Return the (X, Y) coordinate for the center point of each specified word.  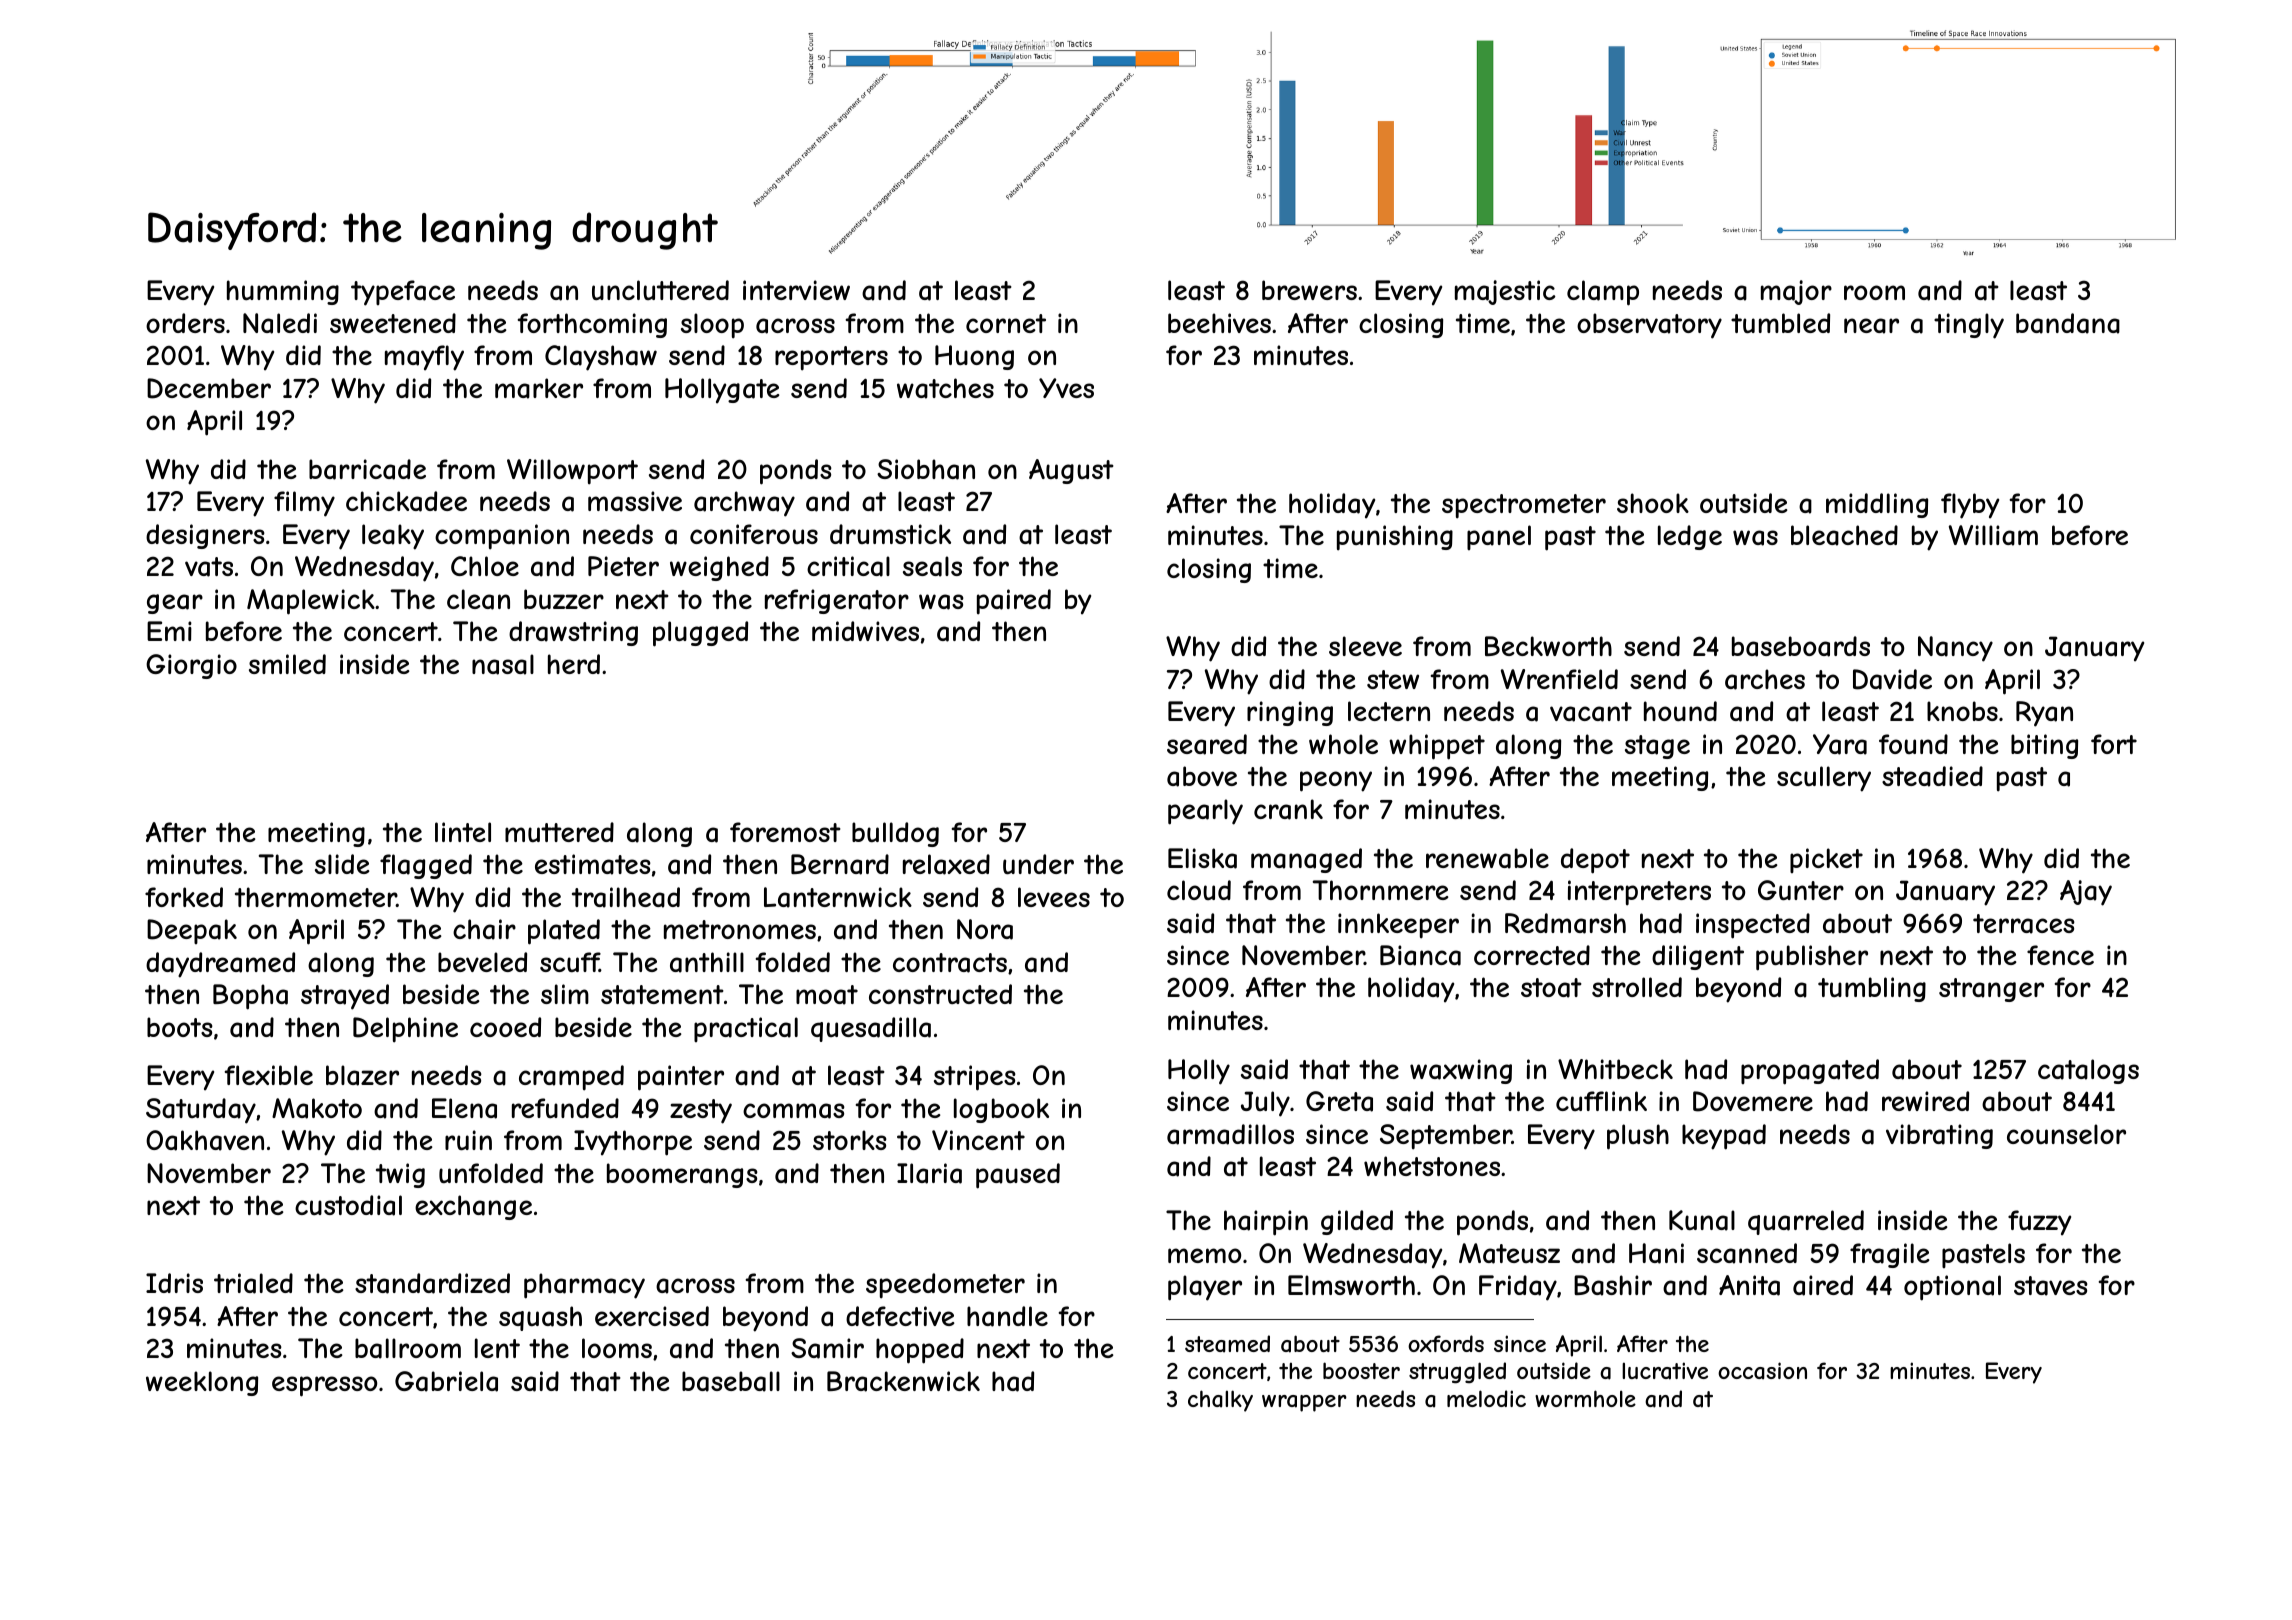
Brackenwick (903, 1381)
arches (1765, 679)
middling (1877, 505)
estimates (593, 864)
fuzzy (2039, 1223)
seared (1207, 744)
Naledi (280, 323)
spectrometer (1524, 506)
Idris (174, 1283)
